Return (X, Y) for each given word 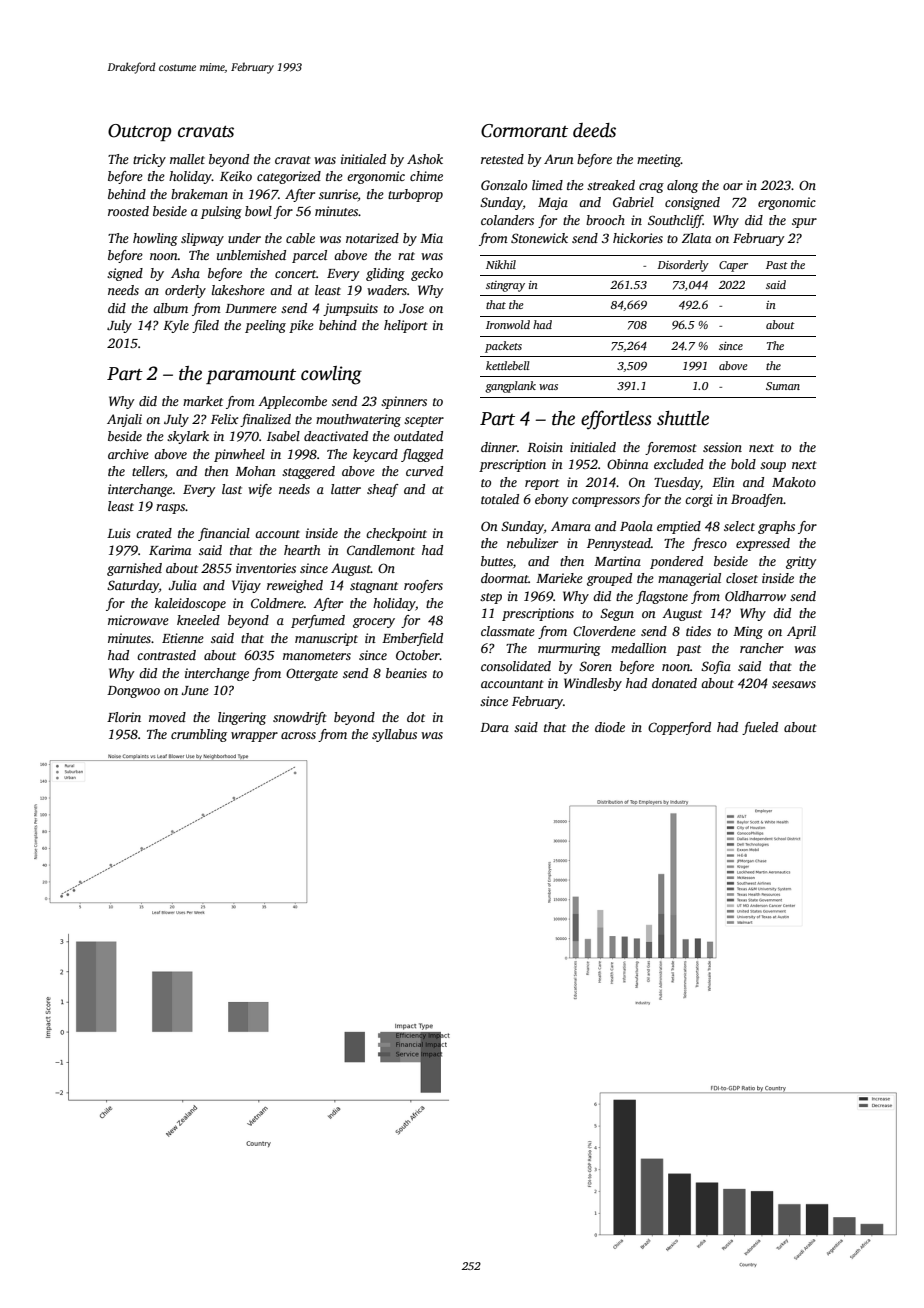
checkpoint (396, 534)
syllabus (394, 735)
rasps (170, 509)
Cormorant (524, 131)
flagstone (662, 597)
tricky (149, 160)
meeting (659, 160)
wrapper (254, 737)
